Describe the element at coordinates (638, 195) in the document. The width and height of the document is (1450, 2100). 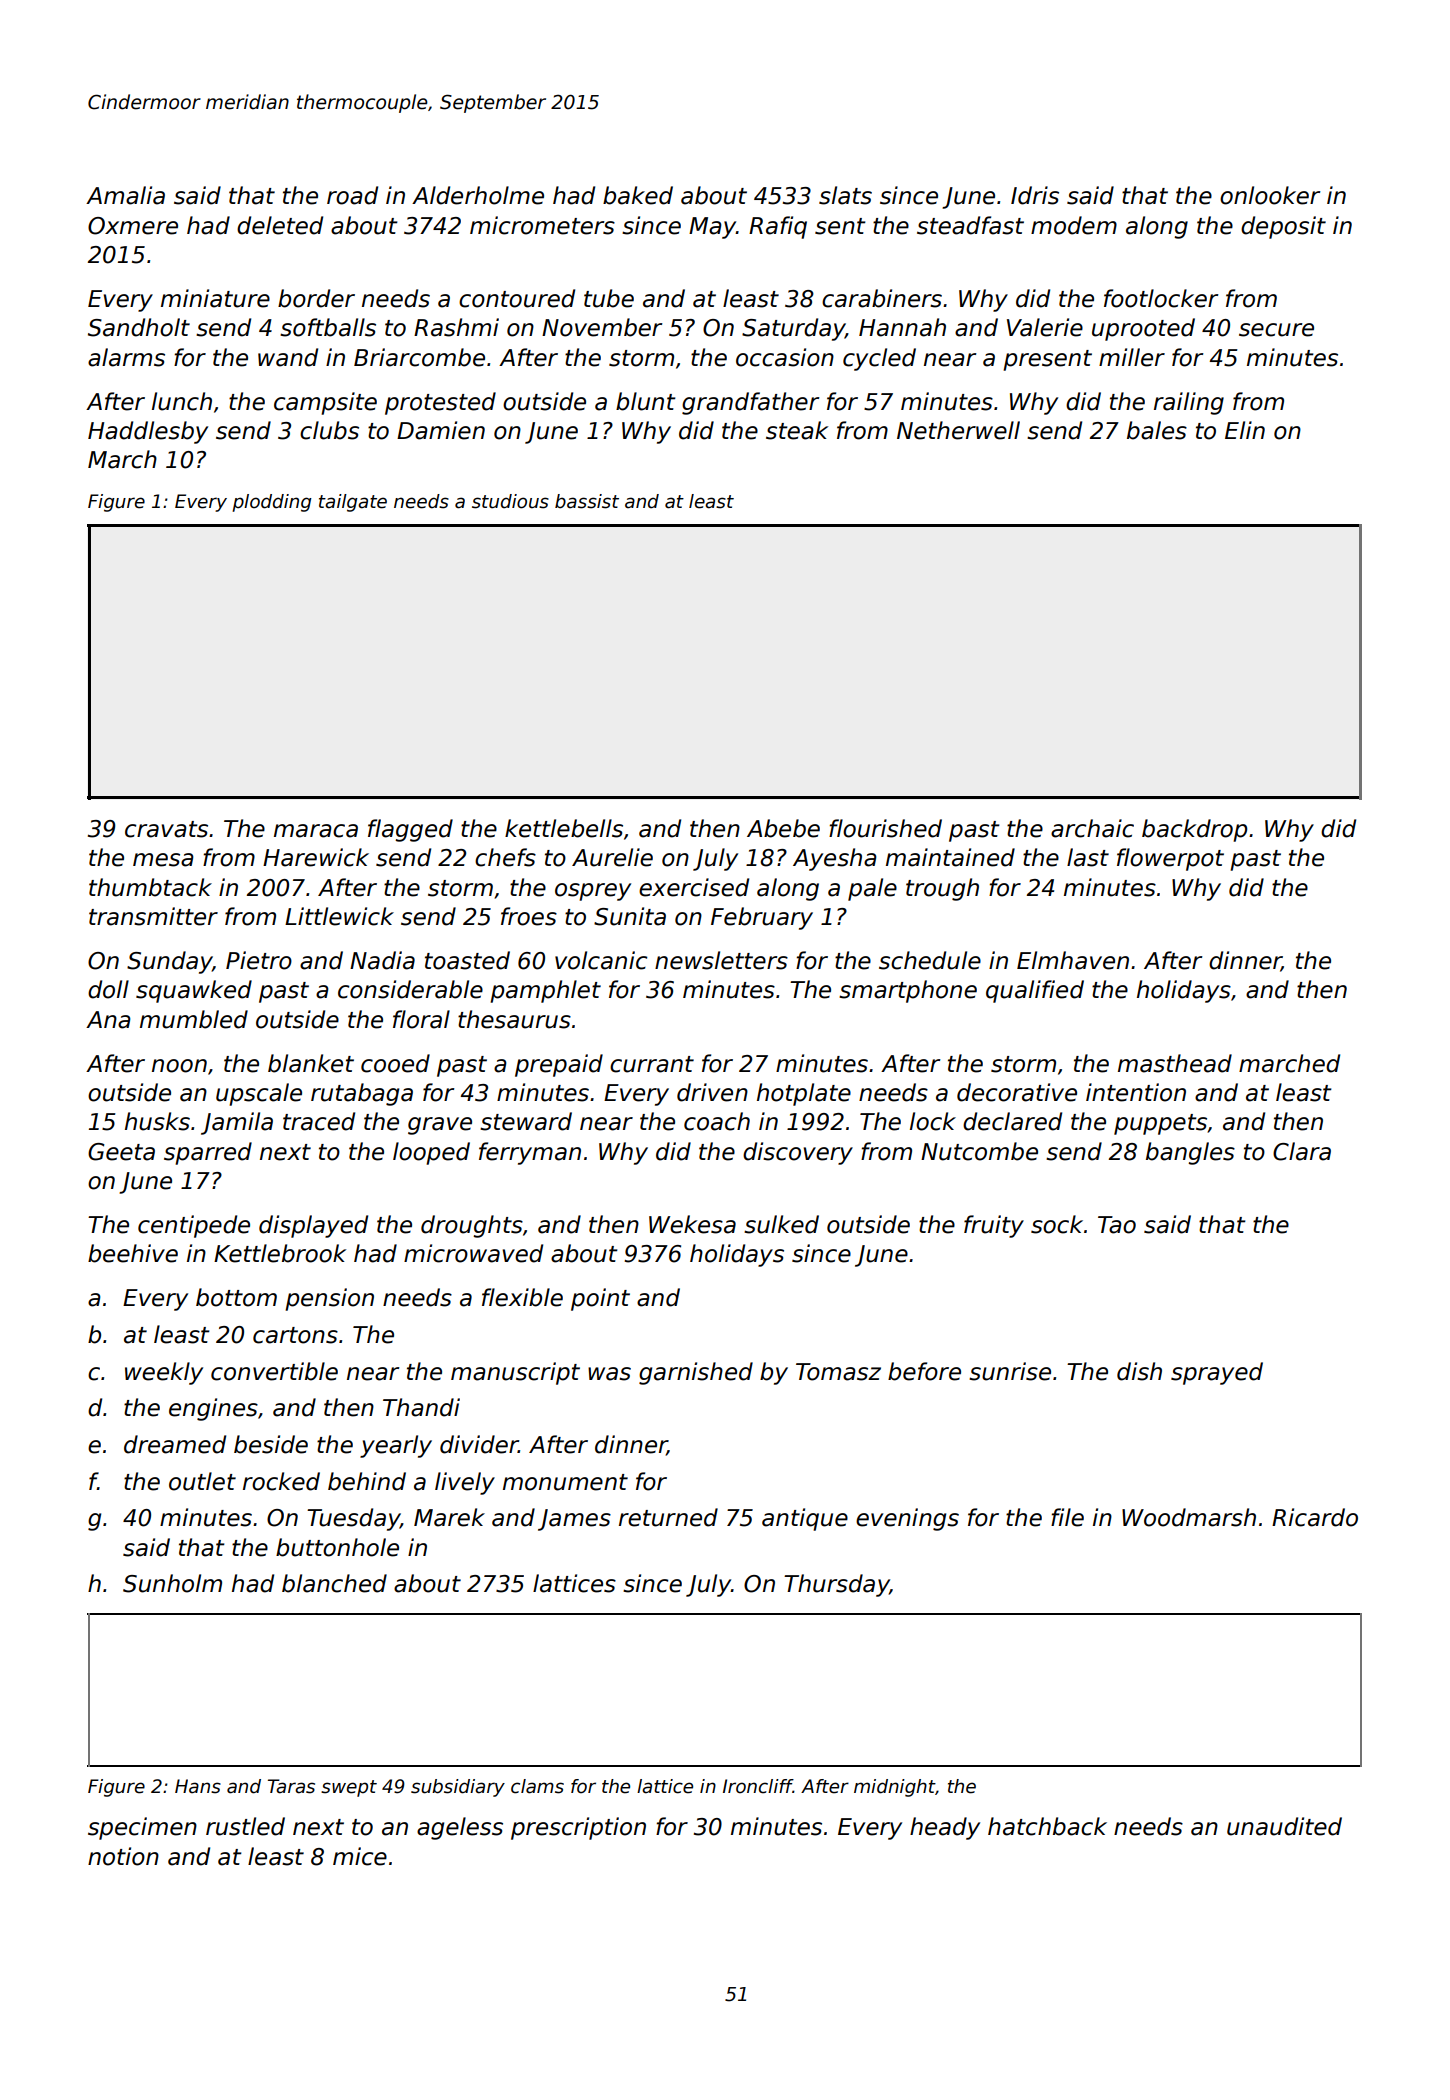
I see `baked` at that location.
